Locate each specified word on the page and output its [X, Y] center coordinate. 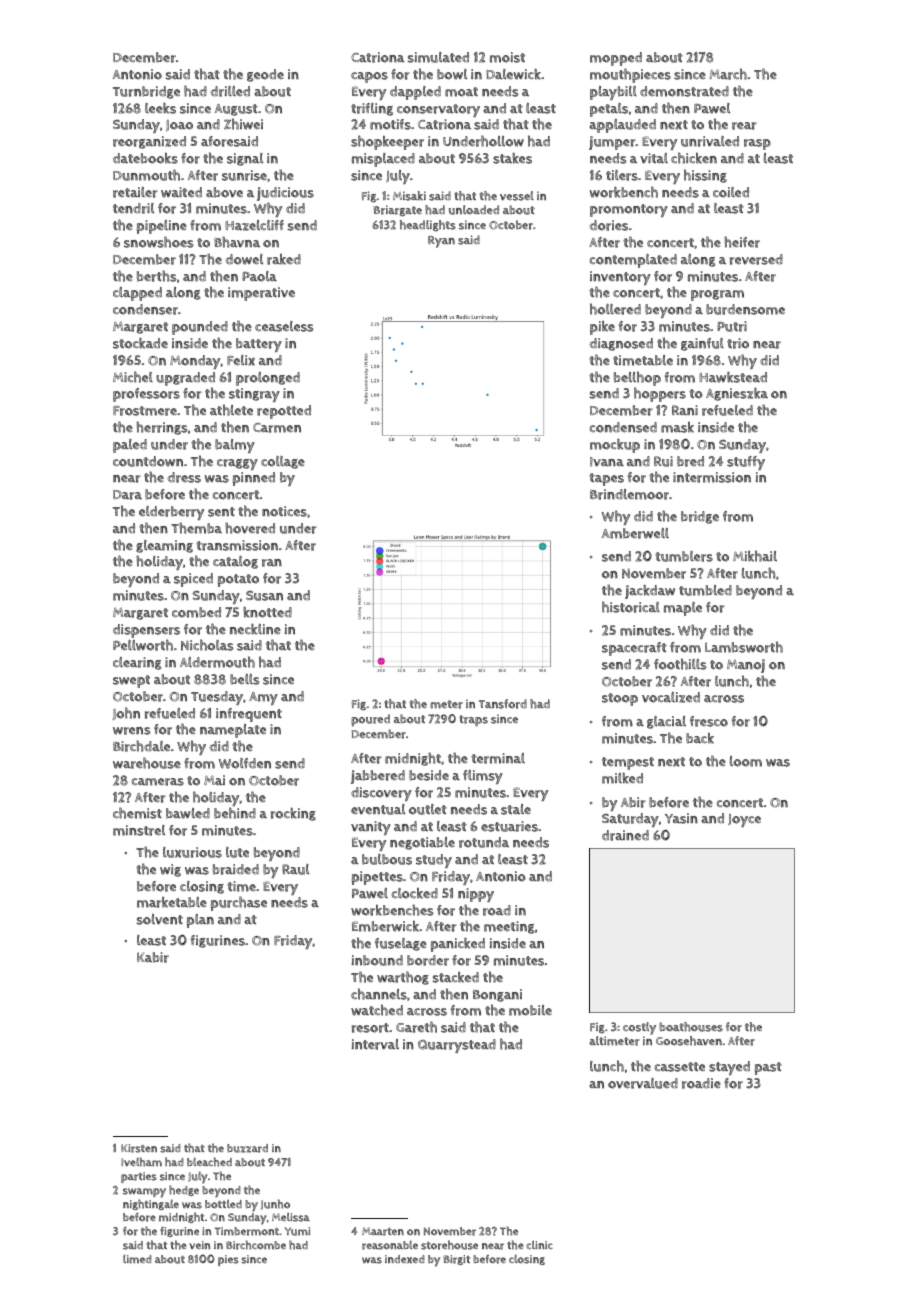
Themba [196, 528]
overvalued [643, 1083]
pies [228, 1260]
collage [283, 462]
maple [683, 609]
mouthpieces [630, 75]
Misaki [409, 196]
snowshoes [159, 242]
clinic [539, 1244]
